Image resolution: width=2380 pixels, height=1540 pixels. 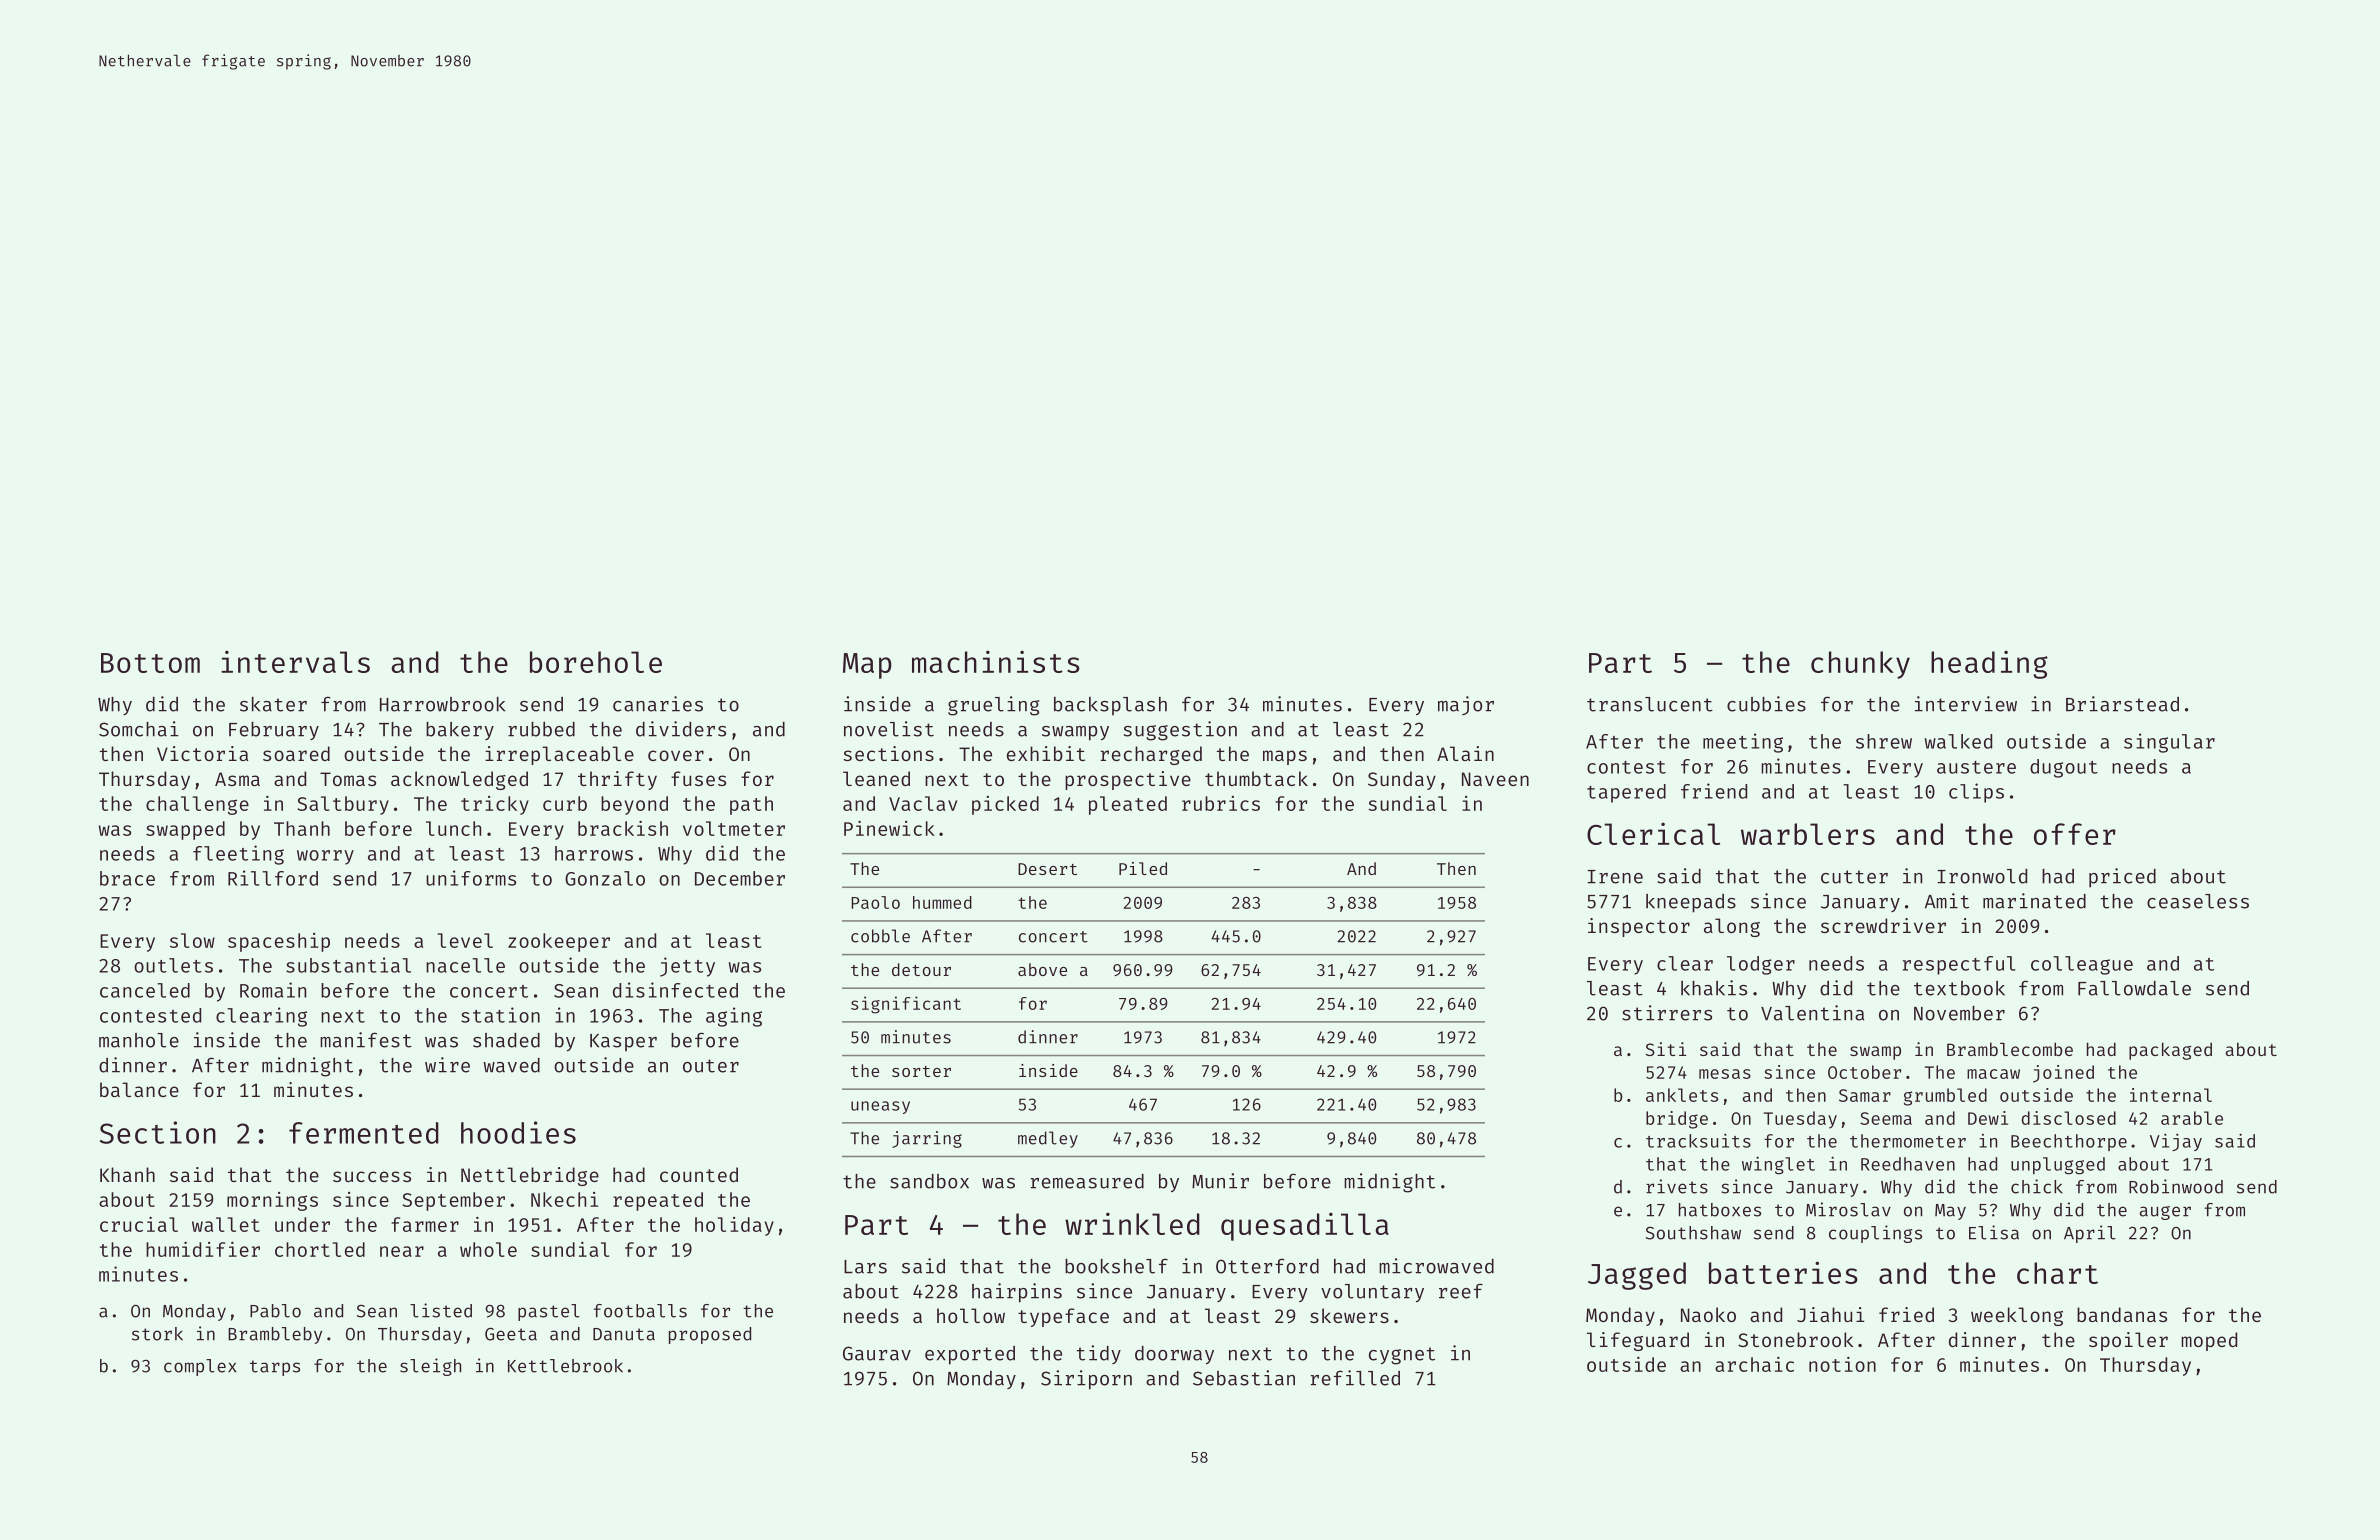 What do you see at coordinates (295, 661) in the screenshot?
I see `intervals` at bounding box center [295, 661].
